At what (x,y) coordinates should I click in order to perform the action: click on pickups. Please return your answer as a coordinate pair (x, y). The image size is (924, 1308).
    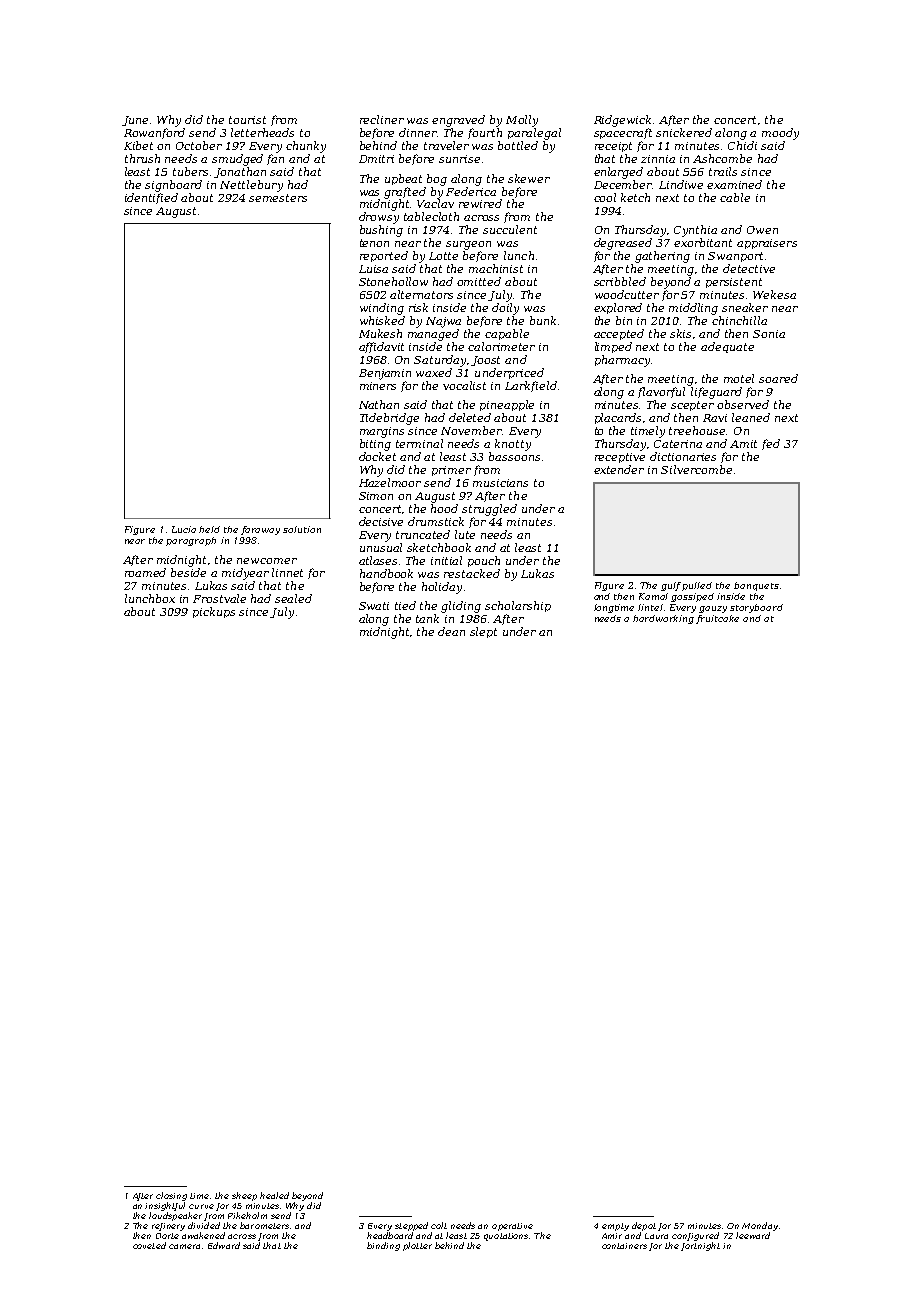
    Looking at the image, I should click on (214, 612).
